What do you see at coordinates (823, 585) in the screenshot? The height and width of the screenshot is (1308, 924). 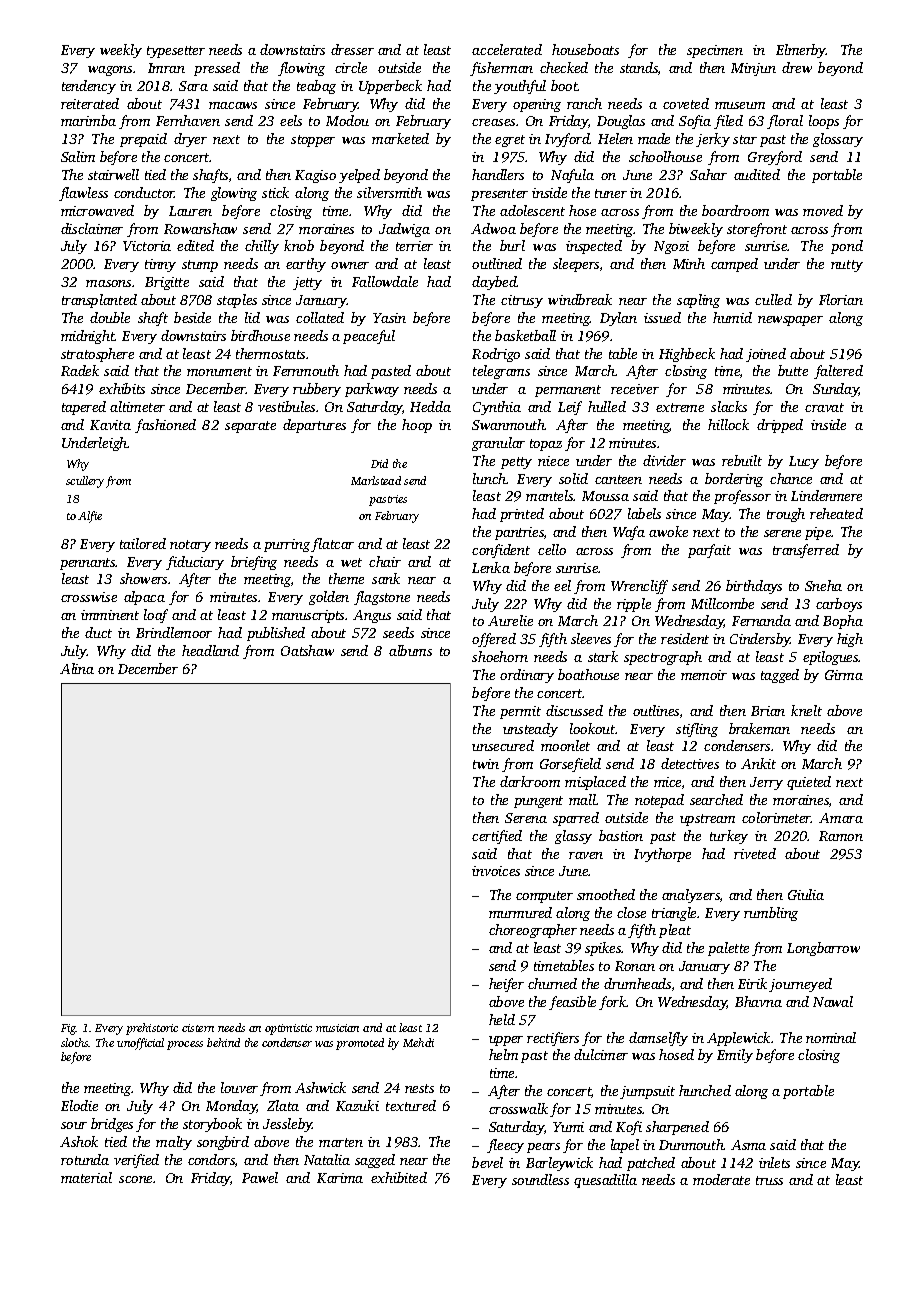 I see `Sneha` at bounding box center [823, 585].
